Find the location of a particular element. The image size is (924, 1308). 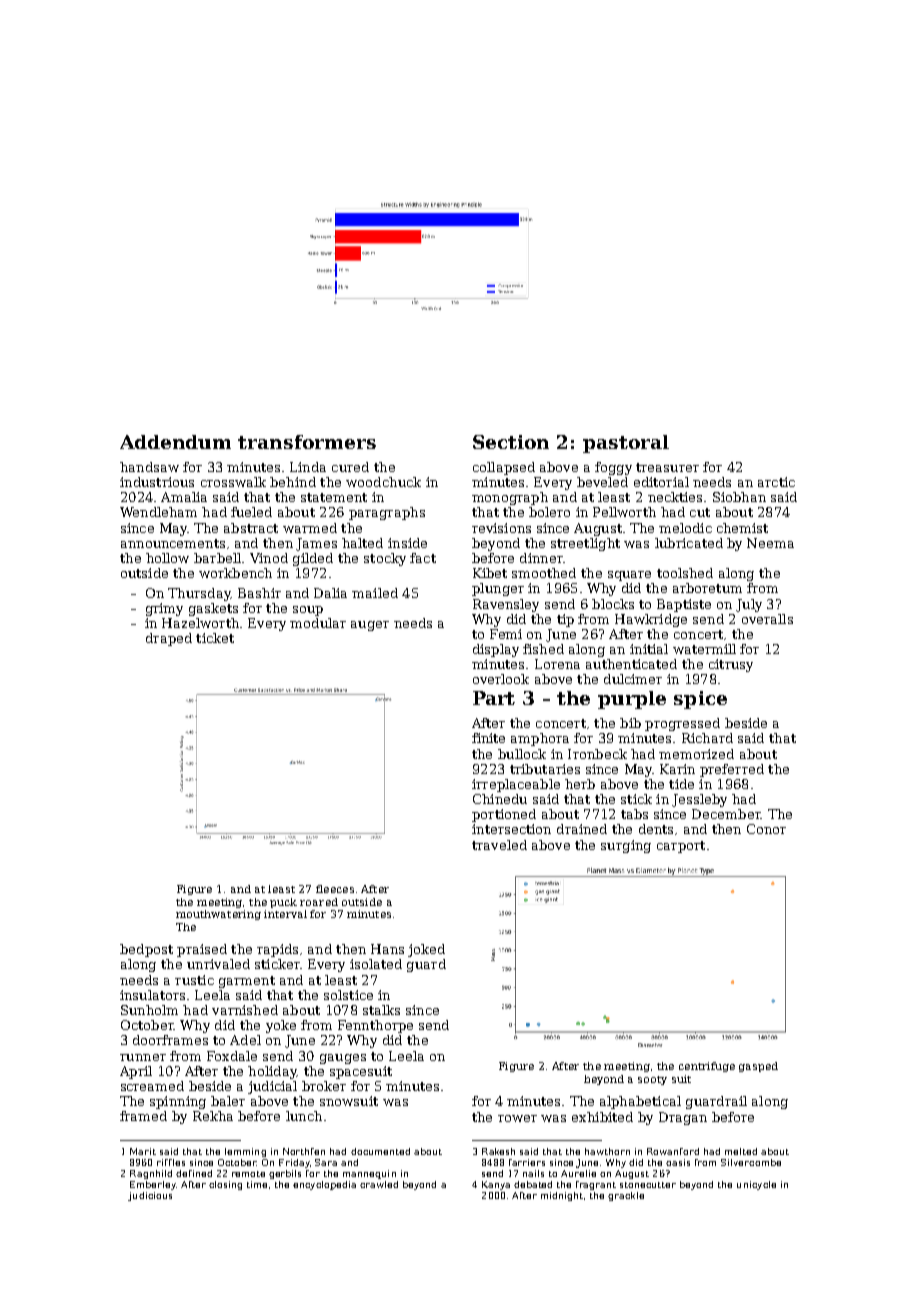

foggy is located at coordinates (613, 468).
